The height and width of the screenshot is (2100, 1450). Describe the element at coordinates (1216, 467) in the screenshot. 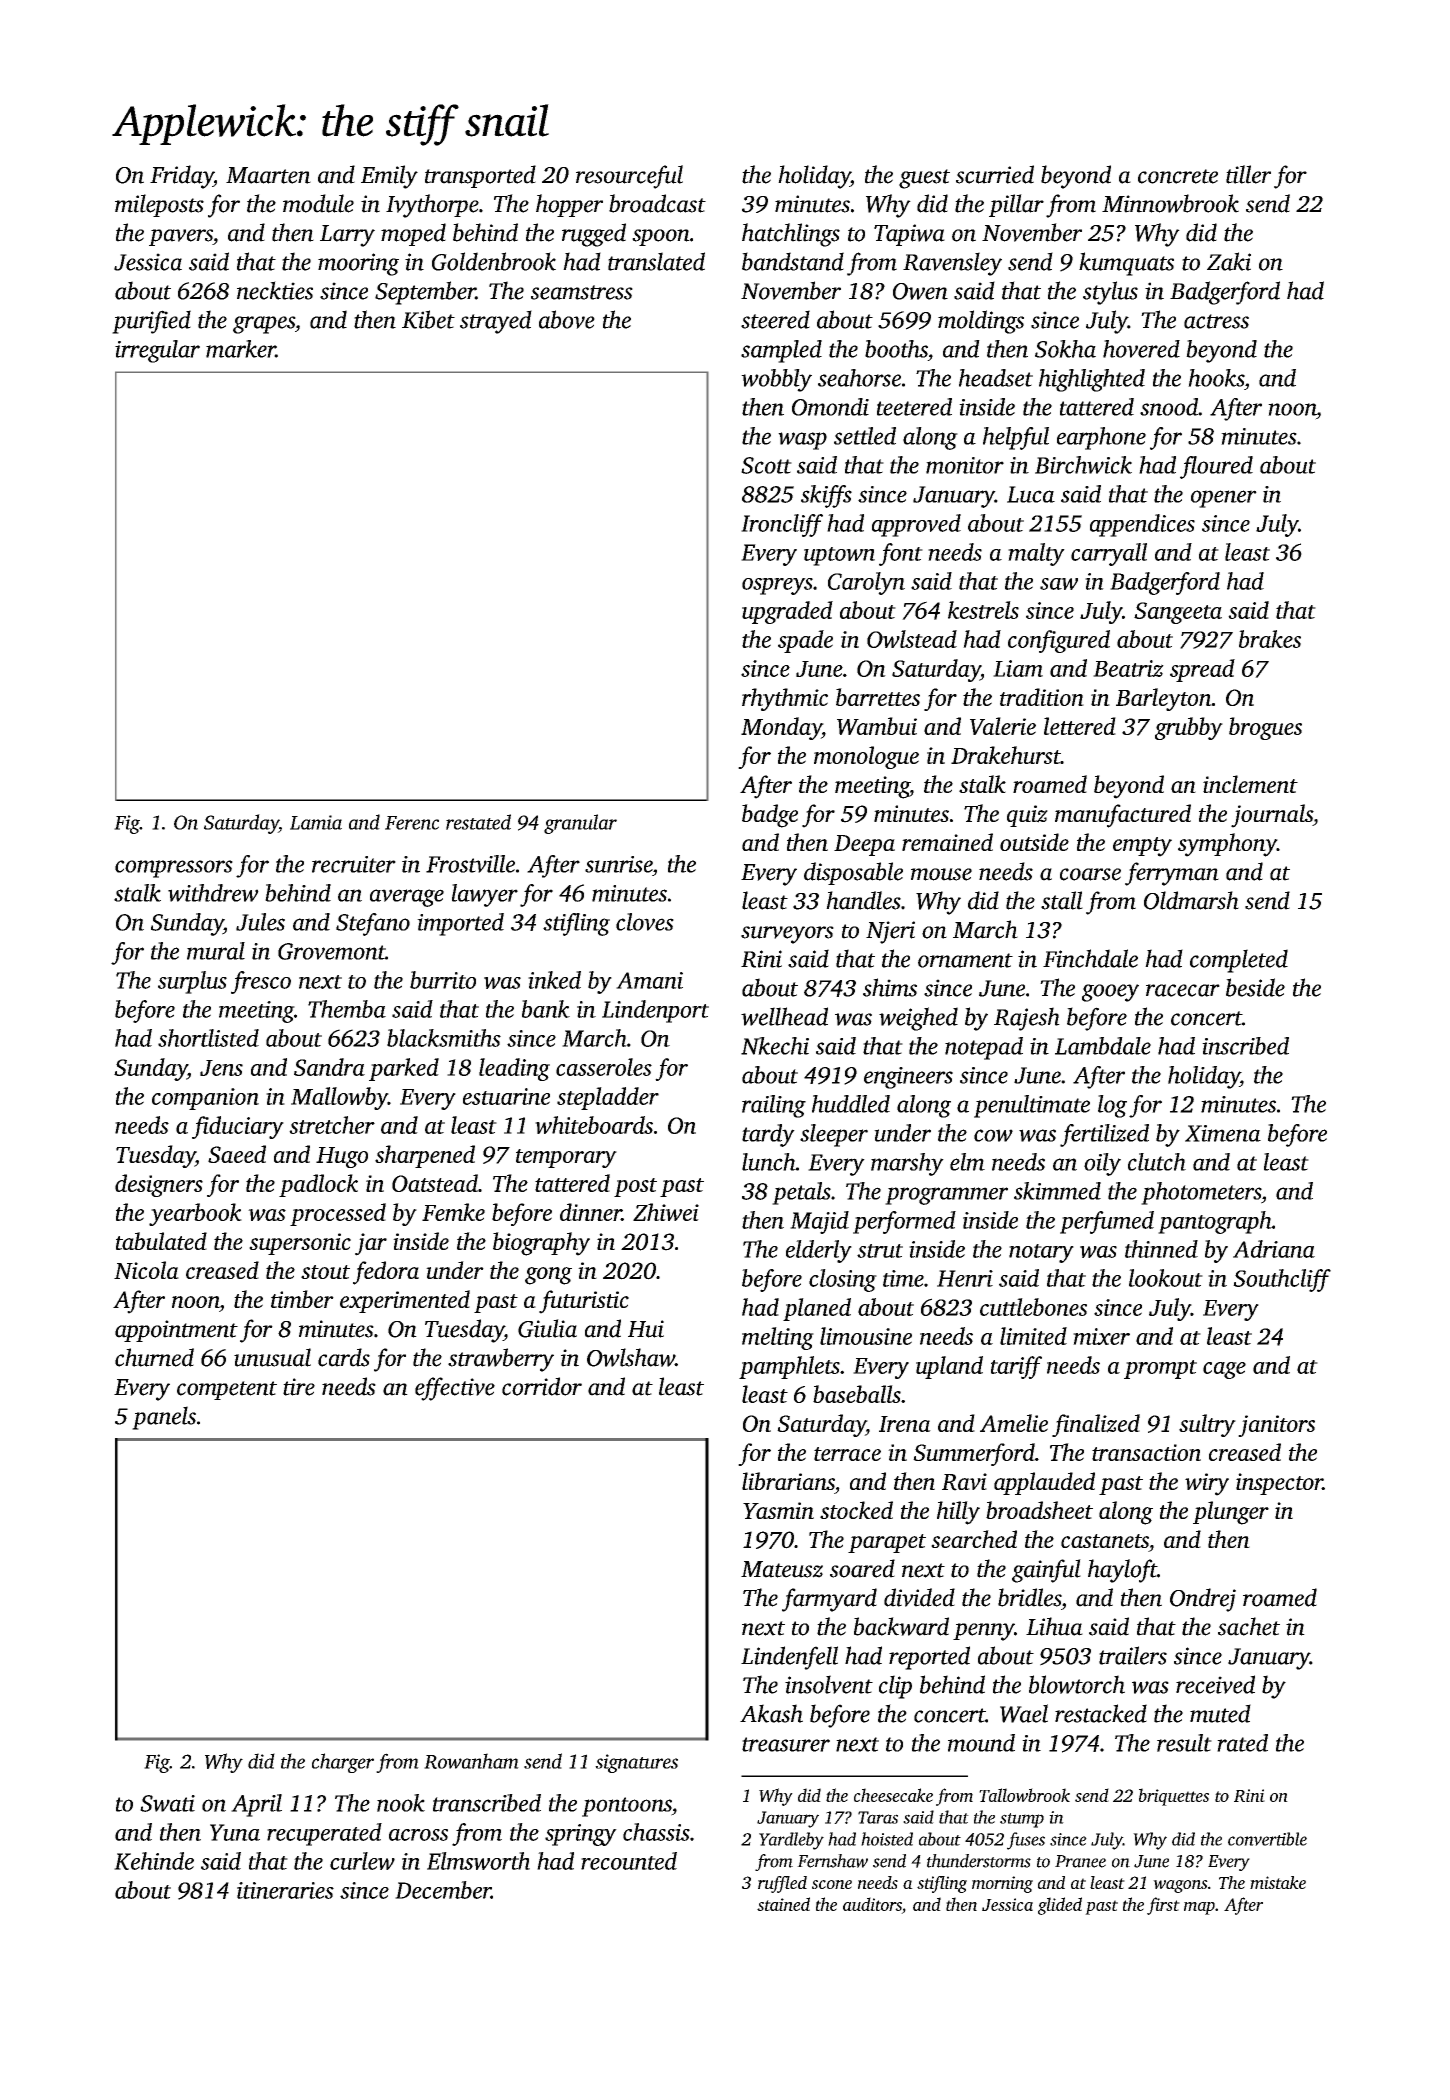

I see `floured` at that location.
